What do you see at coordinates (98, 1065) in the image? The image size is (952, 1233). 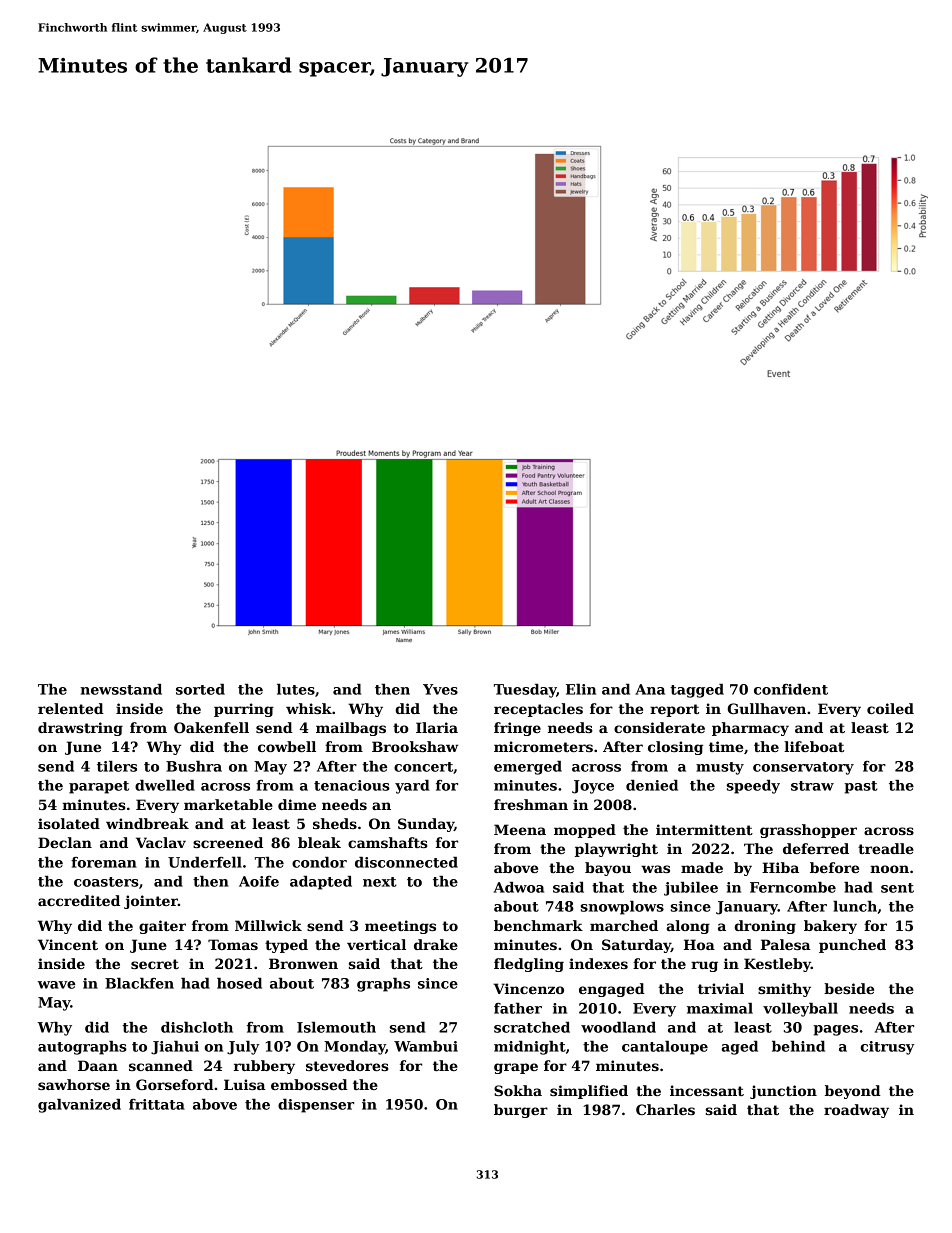 I see `Daan` at bounding box center [98, 1065].
